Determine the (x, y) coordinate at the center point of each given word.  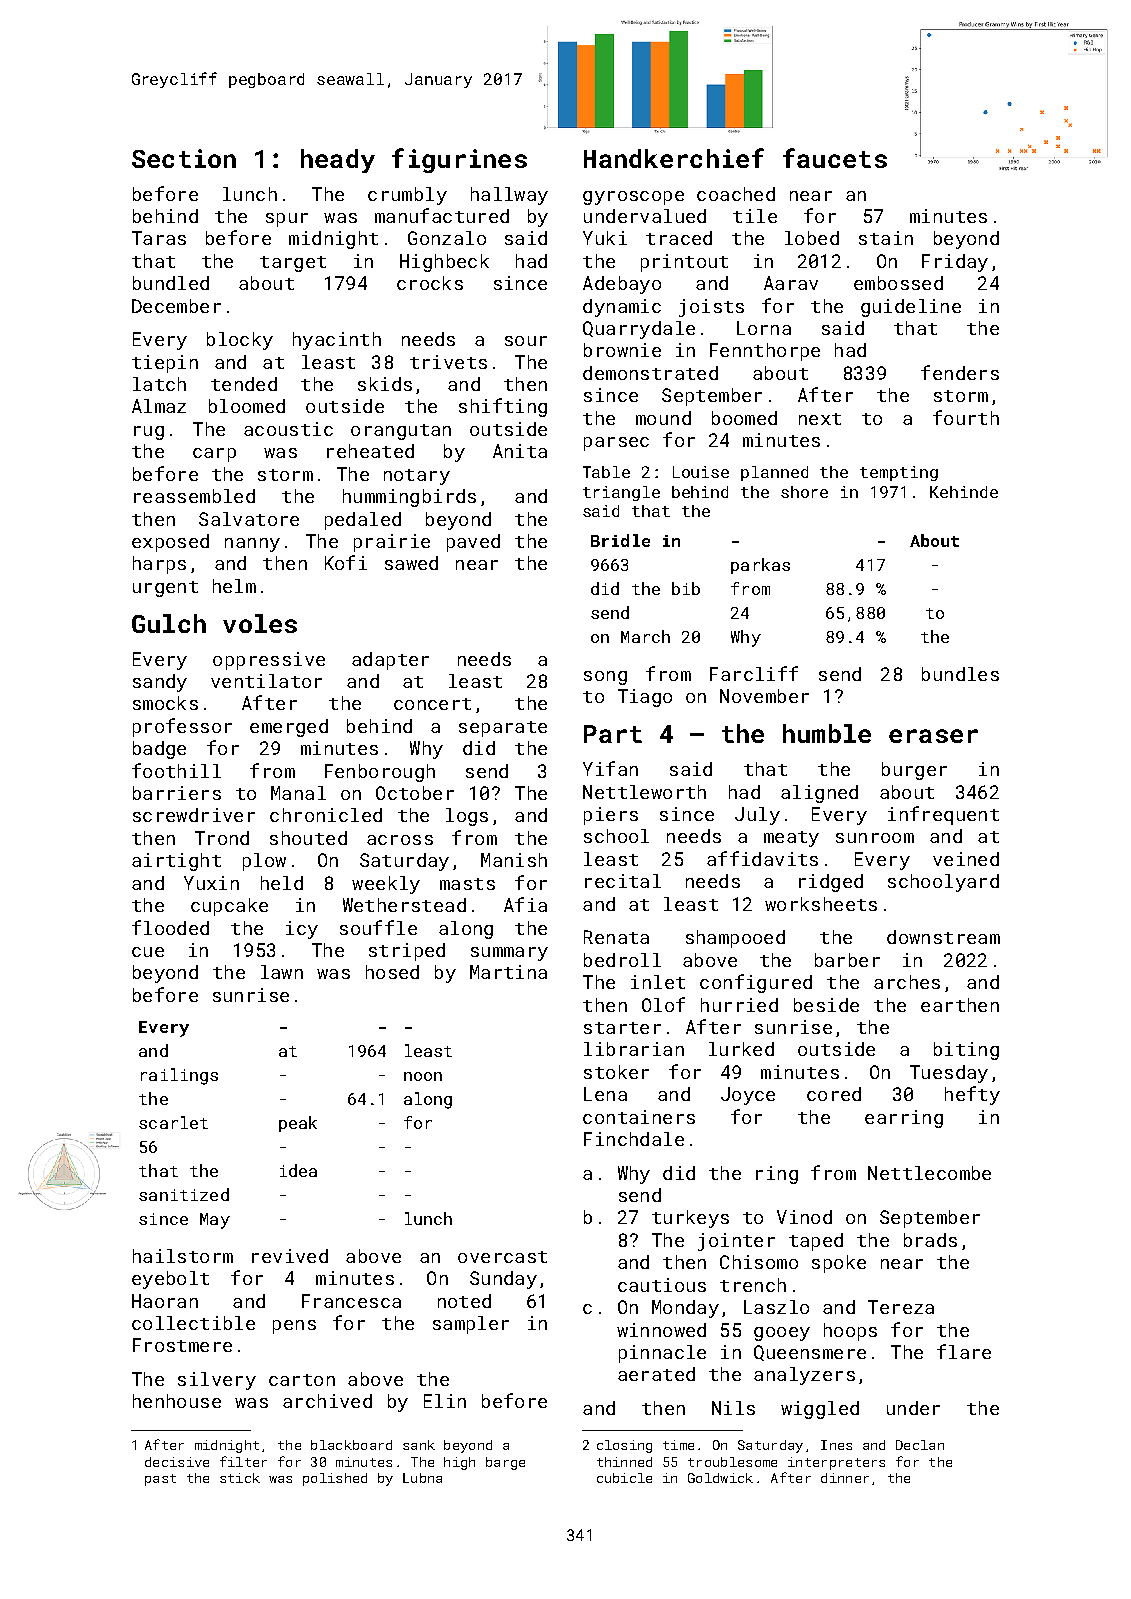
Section (184, 158)
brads (930, 1240)
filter (243, 1461)
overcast (502, 1257)
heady (338, 161)
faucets (835, 158)
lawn (282, 972)
